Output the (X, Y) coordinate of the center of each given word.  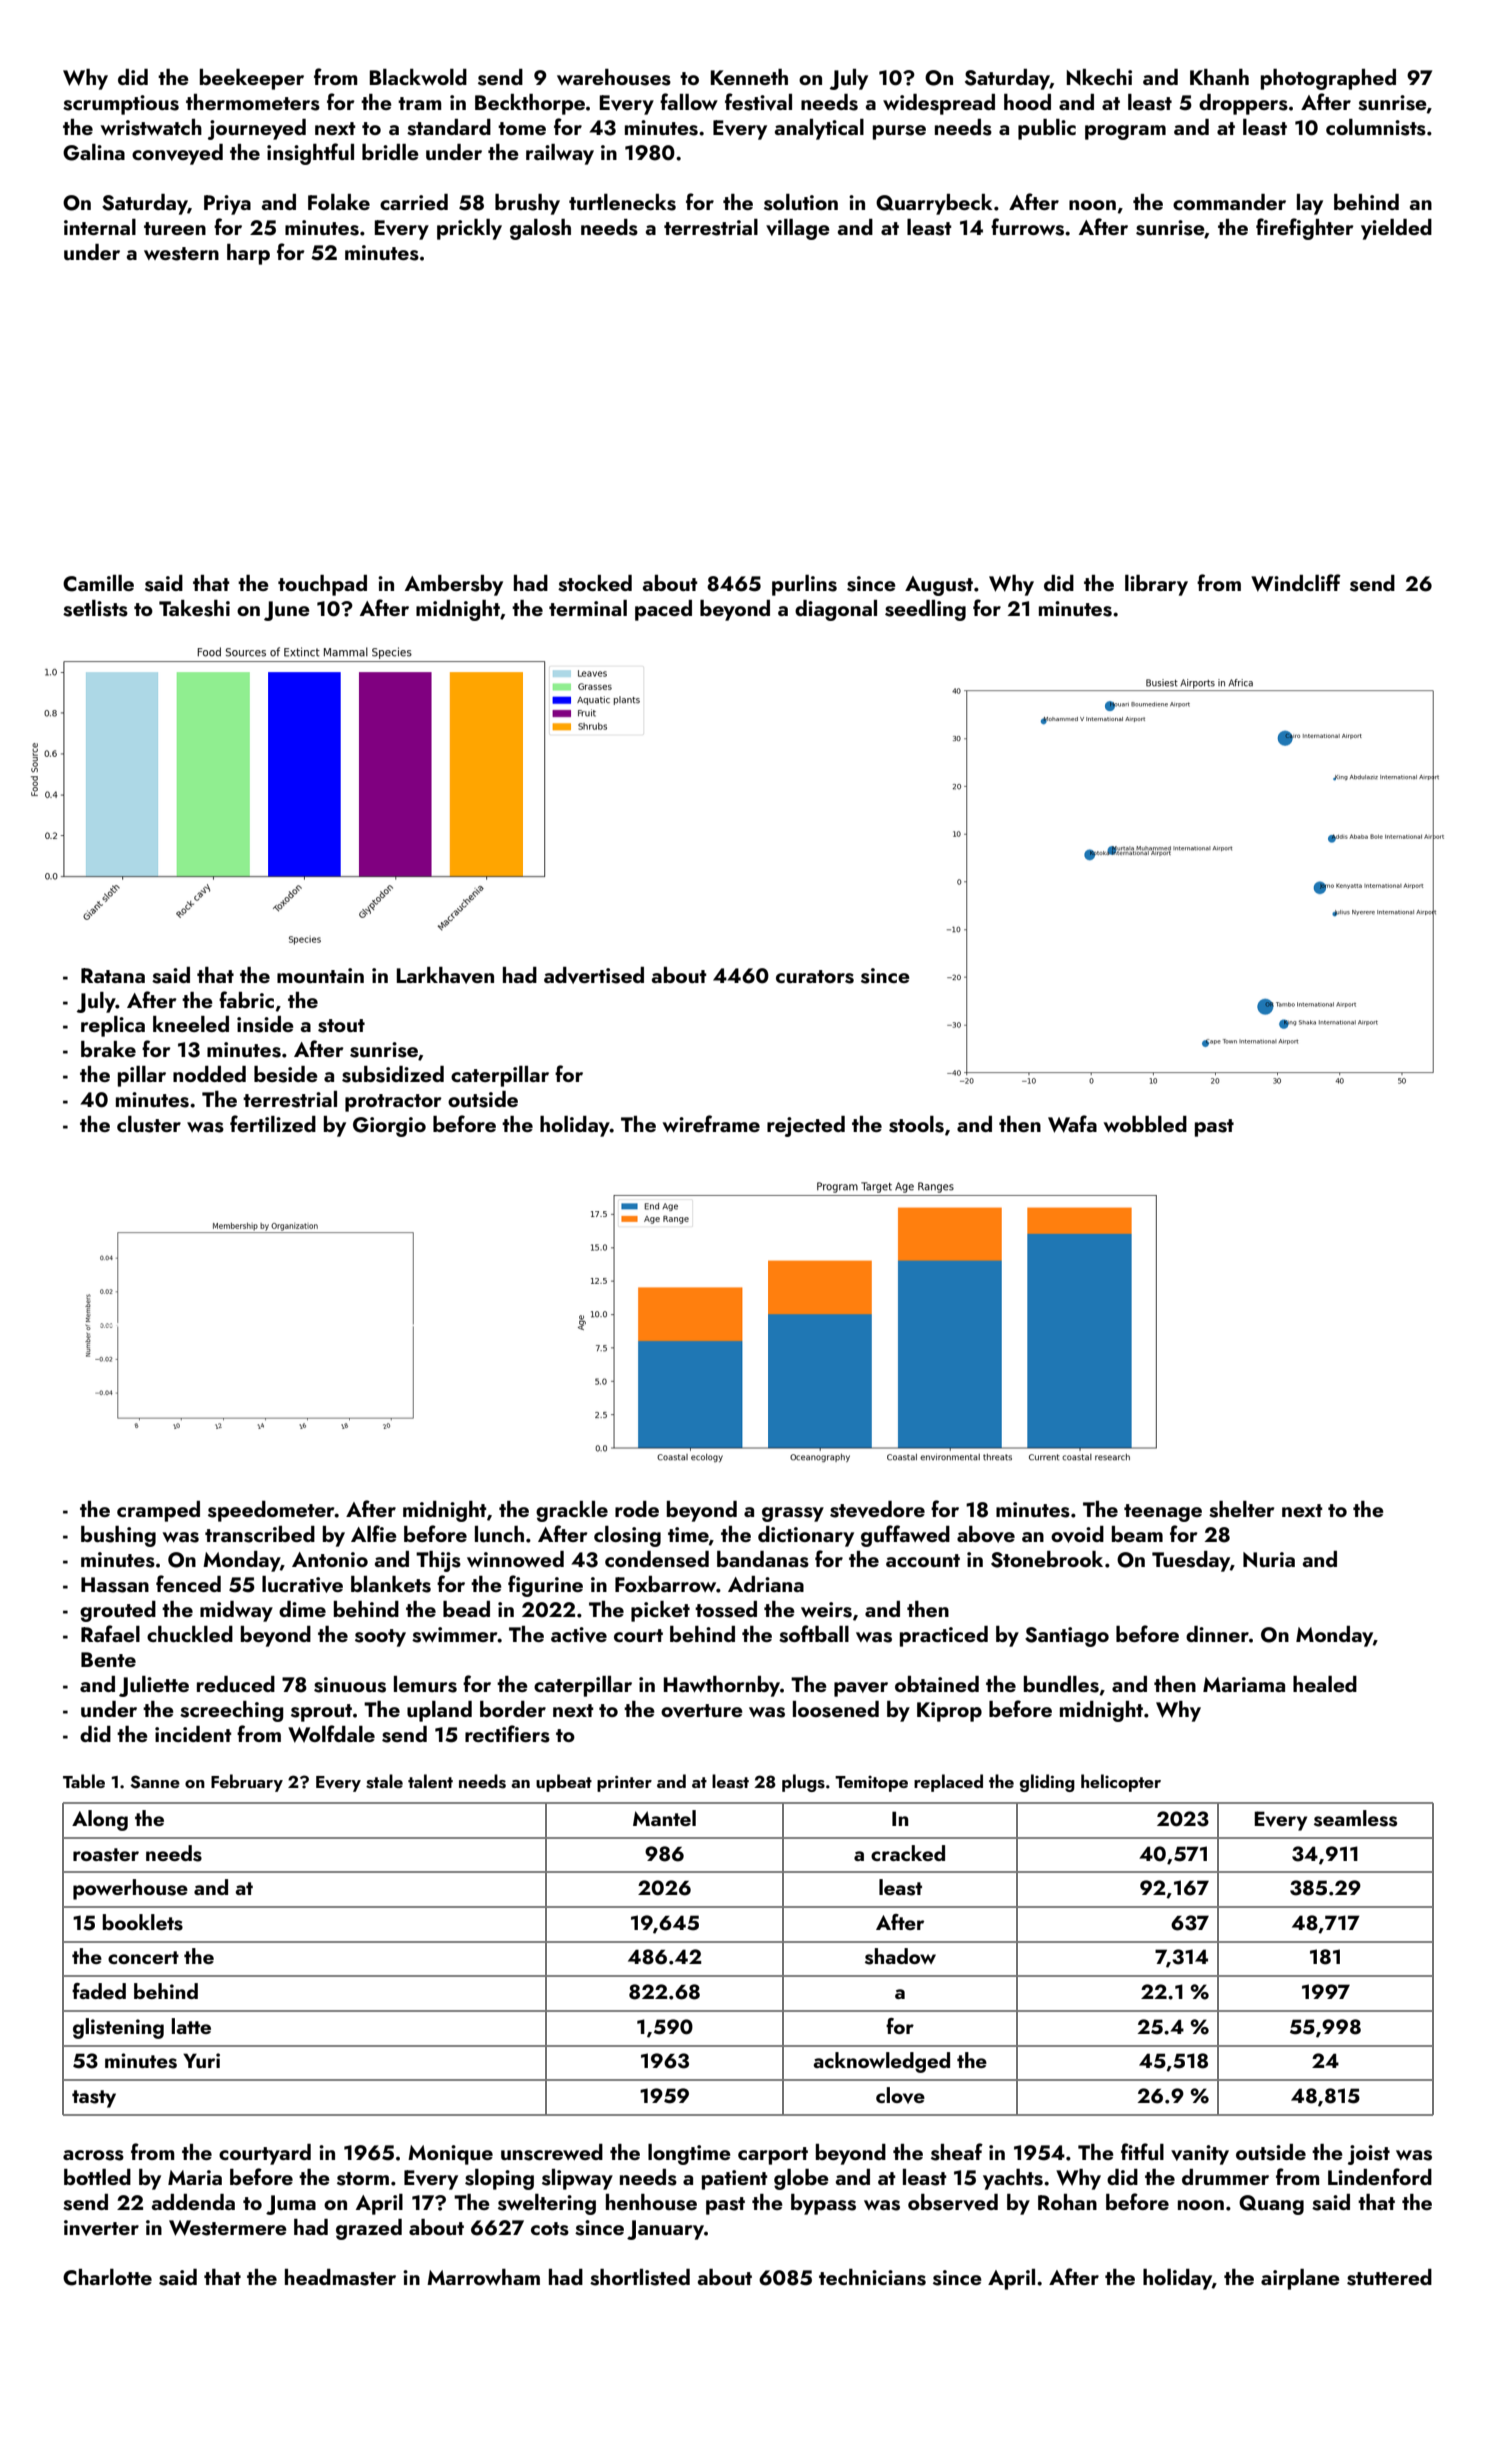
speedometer (271, 1511)
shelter (1242, 1509)
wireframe (711, 1123)
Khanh (1219, 77)
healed (1325, 1684)
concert (143, 1957)
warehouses (614, 77)
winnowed (515, 1559)
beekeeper (252, 79)
